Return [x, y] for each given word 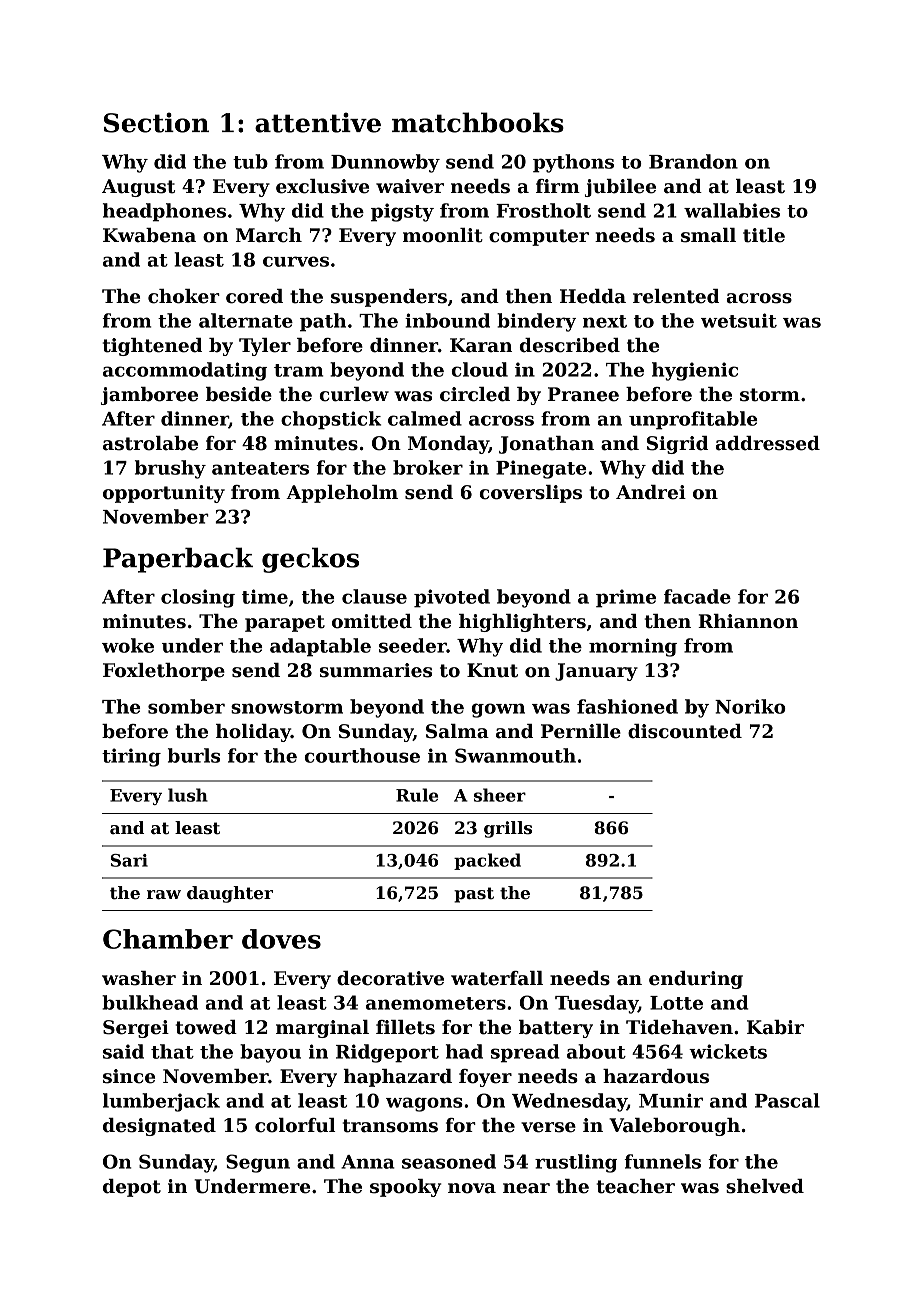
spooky [405, 1188]
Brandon [693, 161]
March [269, 235]
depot [132, 1188]
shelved [765, 1186]
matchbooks [478, 122]
